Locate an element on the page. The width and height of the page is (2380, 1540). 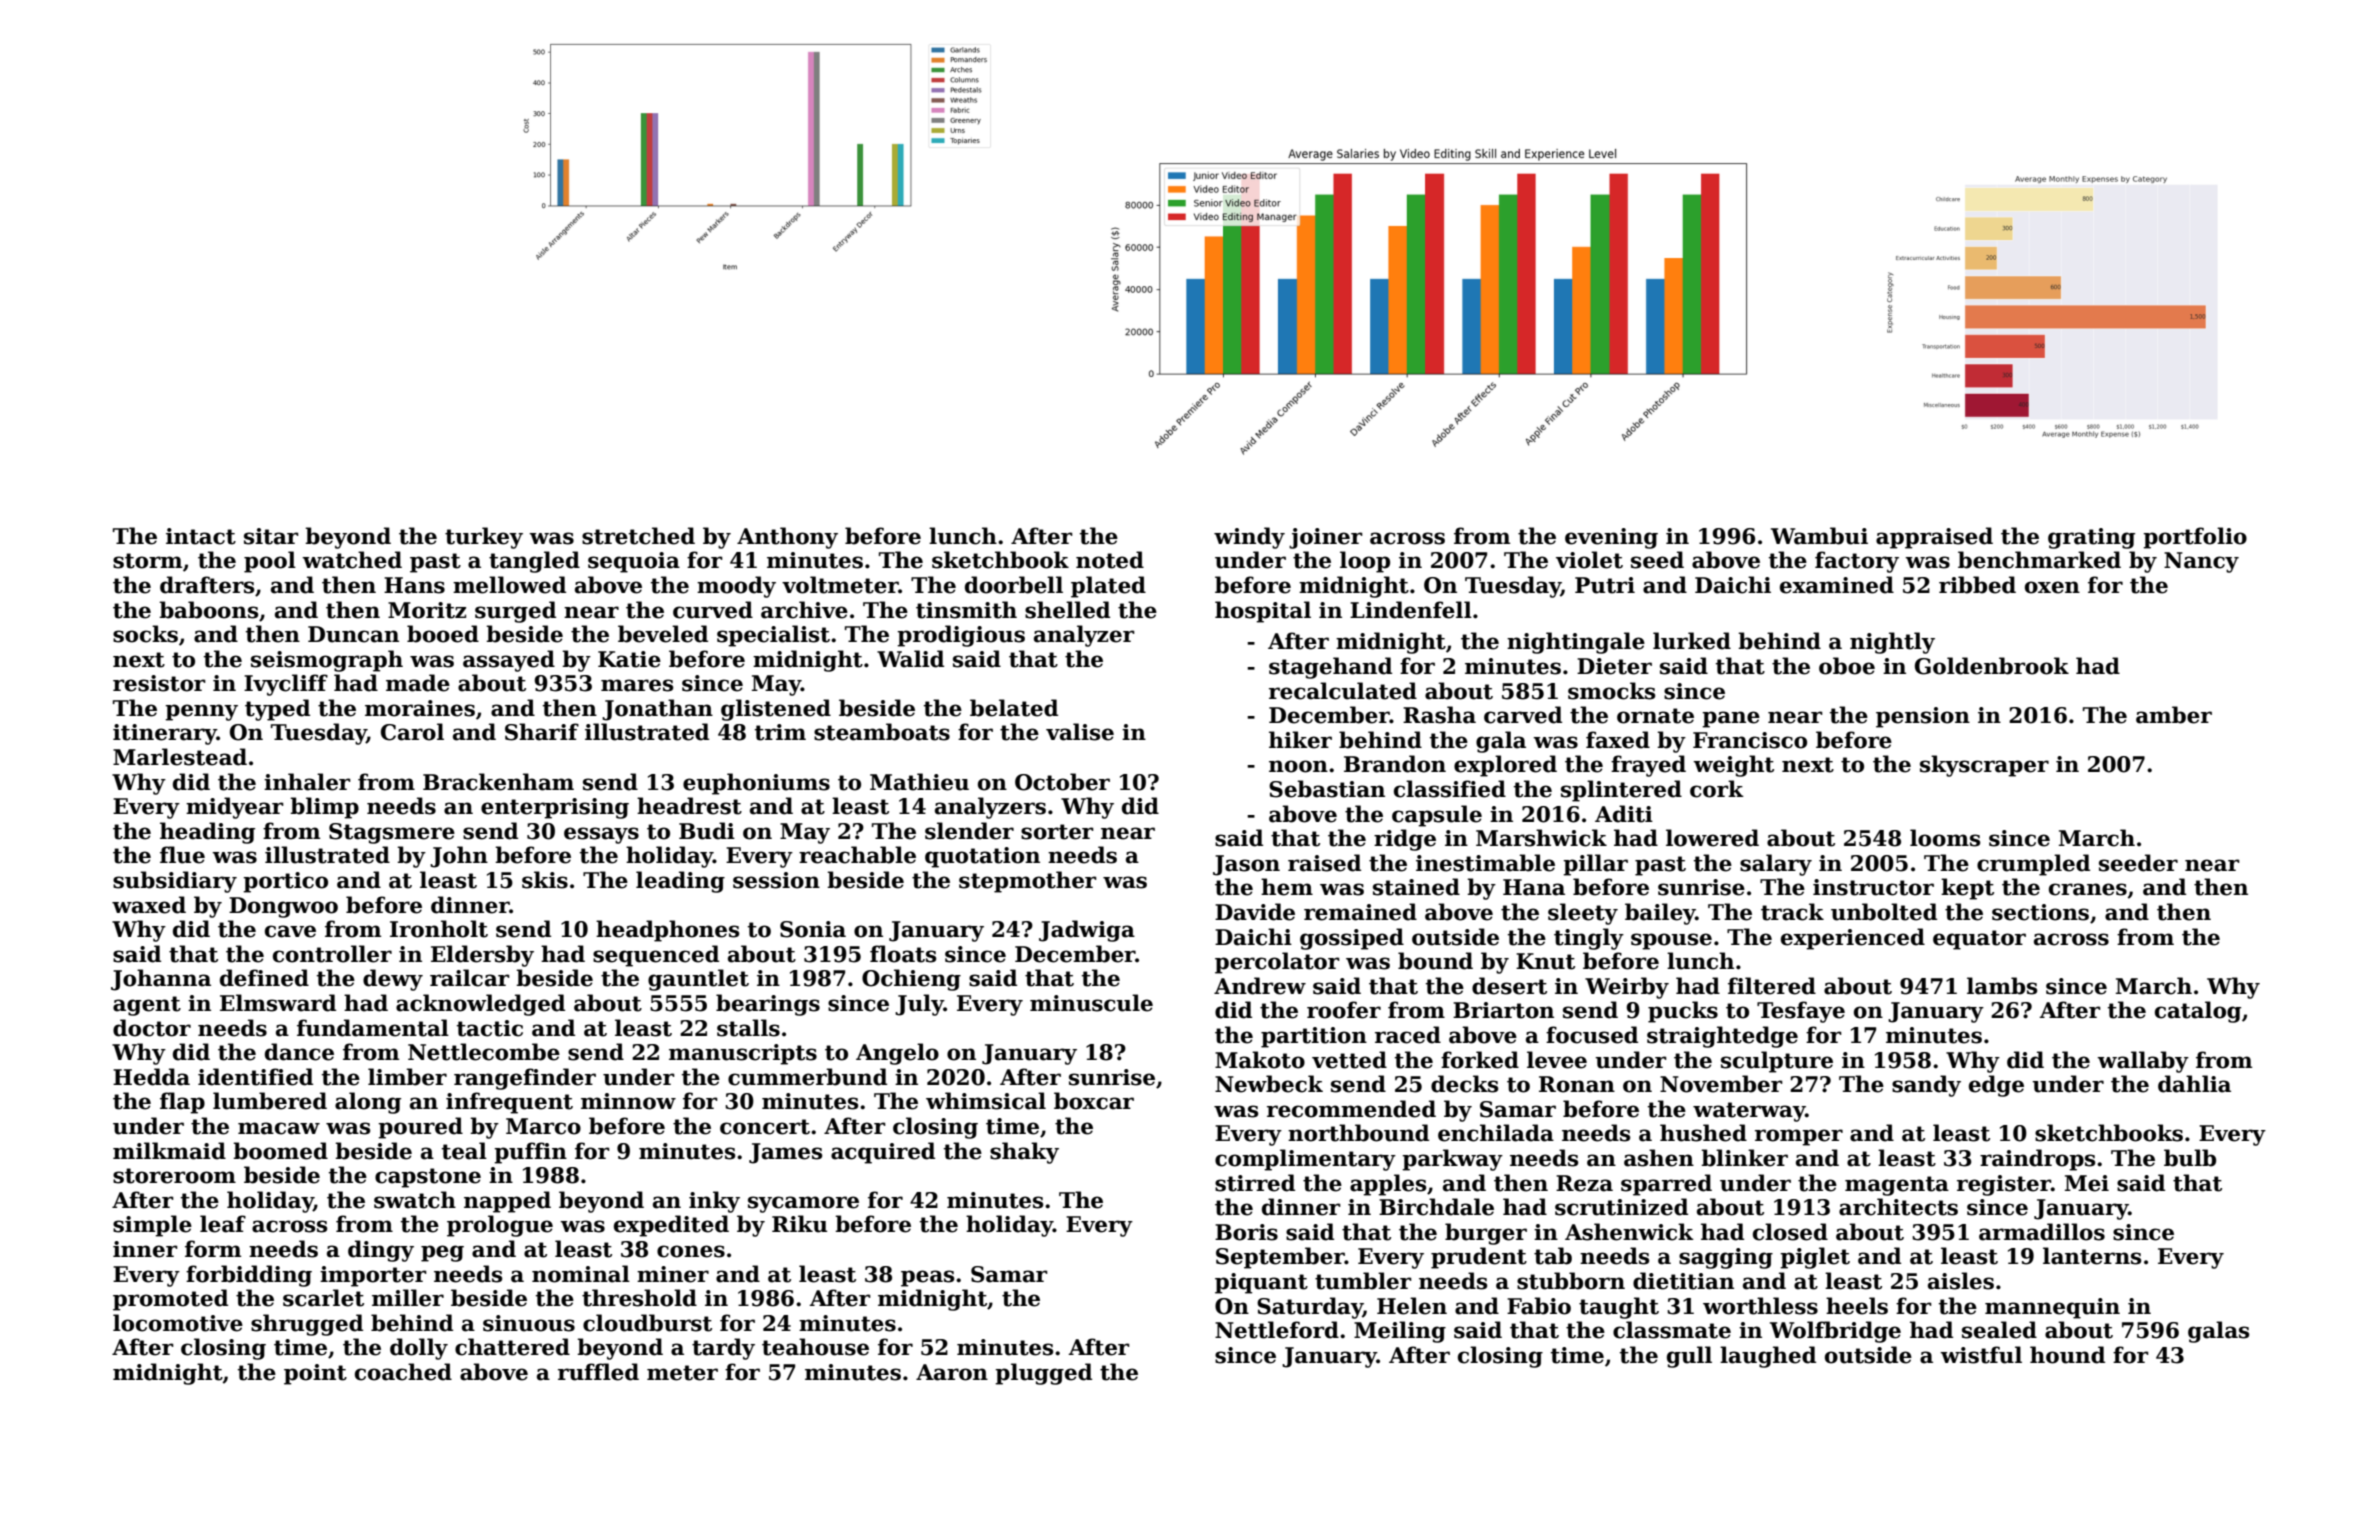
resistor is located at coordinates (159, 683).
